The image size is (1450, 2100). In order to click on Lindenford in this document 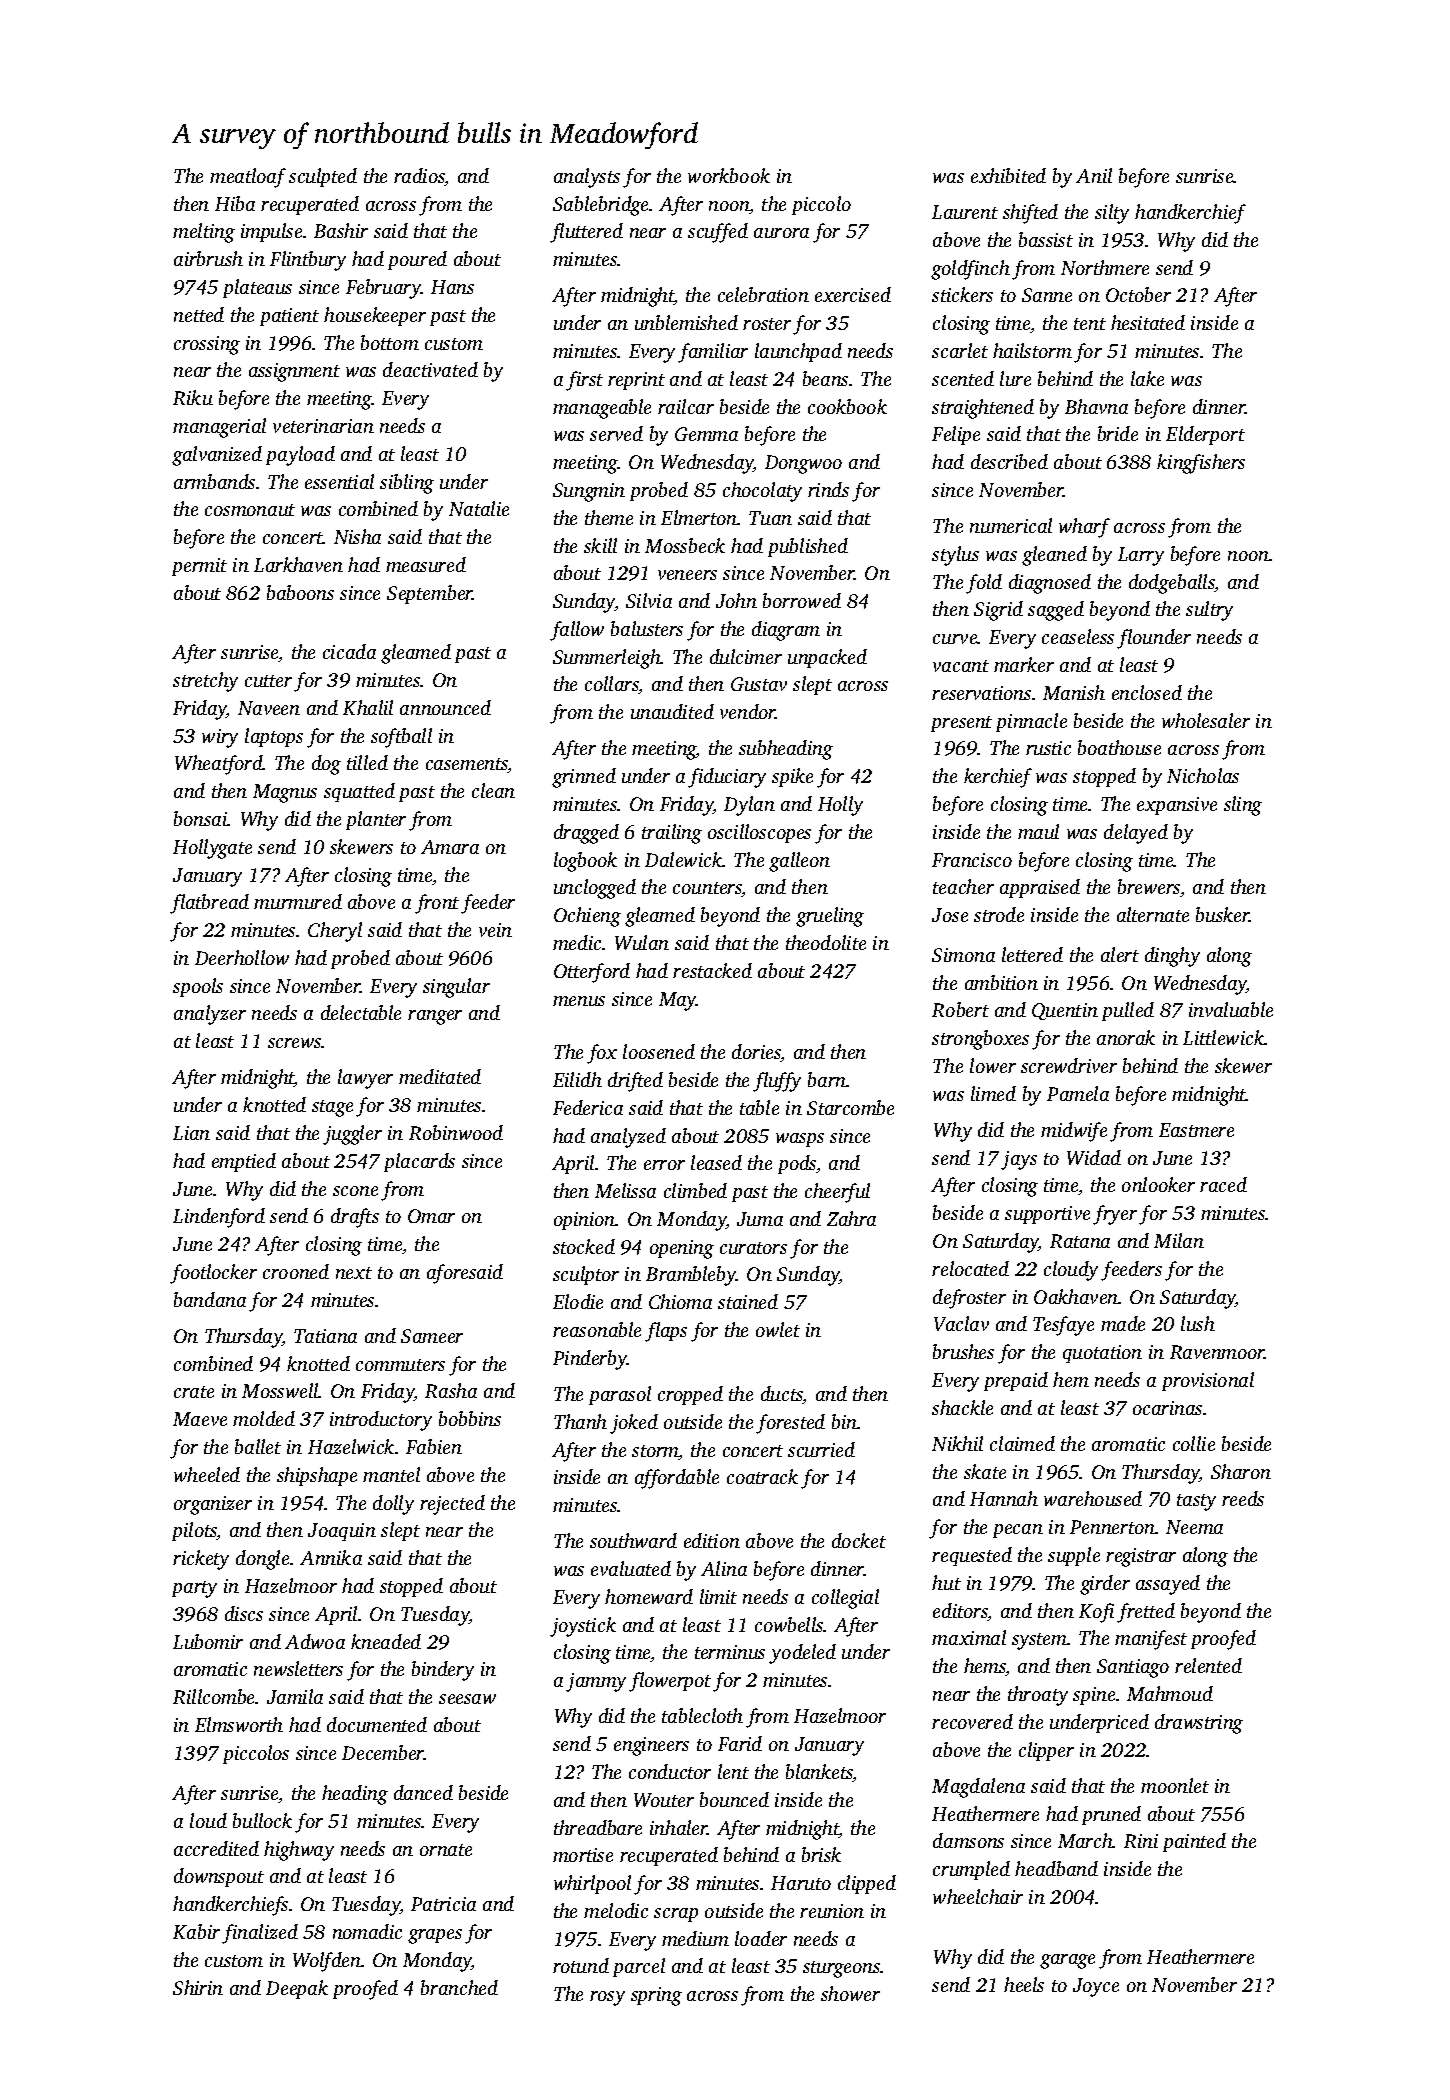, I will do `click(219, 1218)`.
